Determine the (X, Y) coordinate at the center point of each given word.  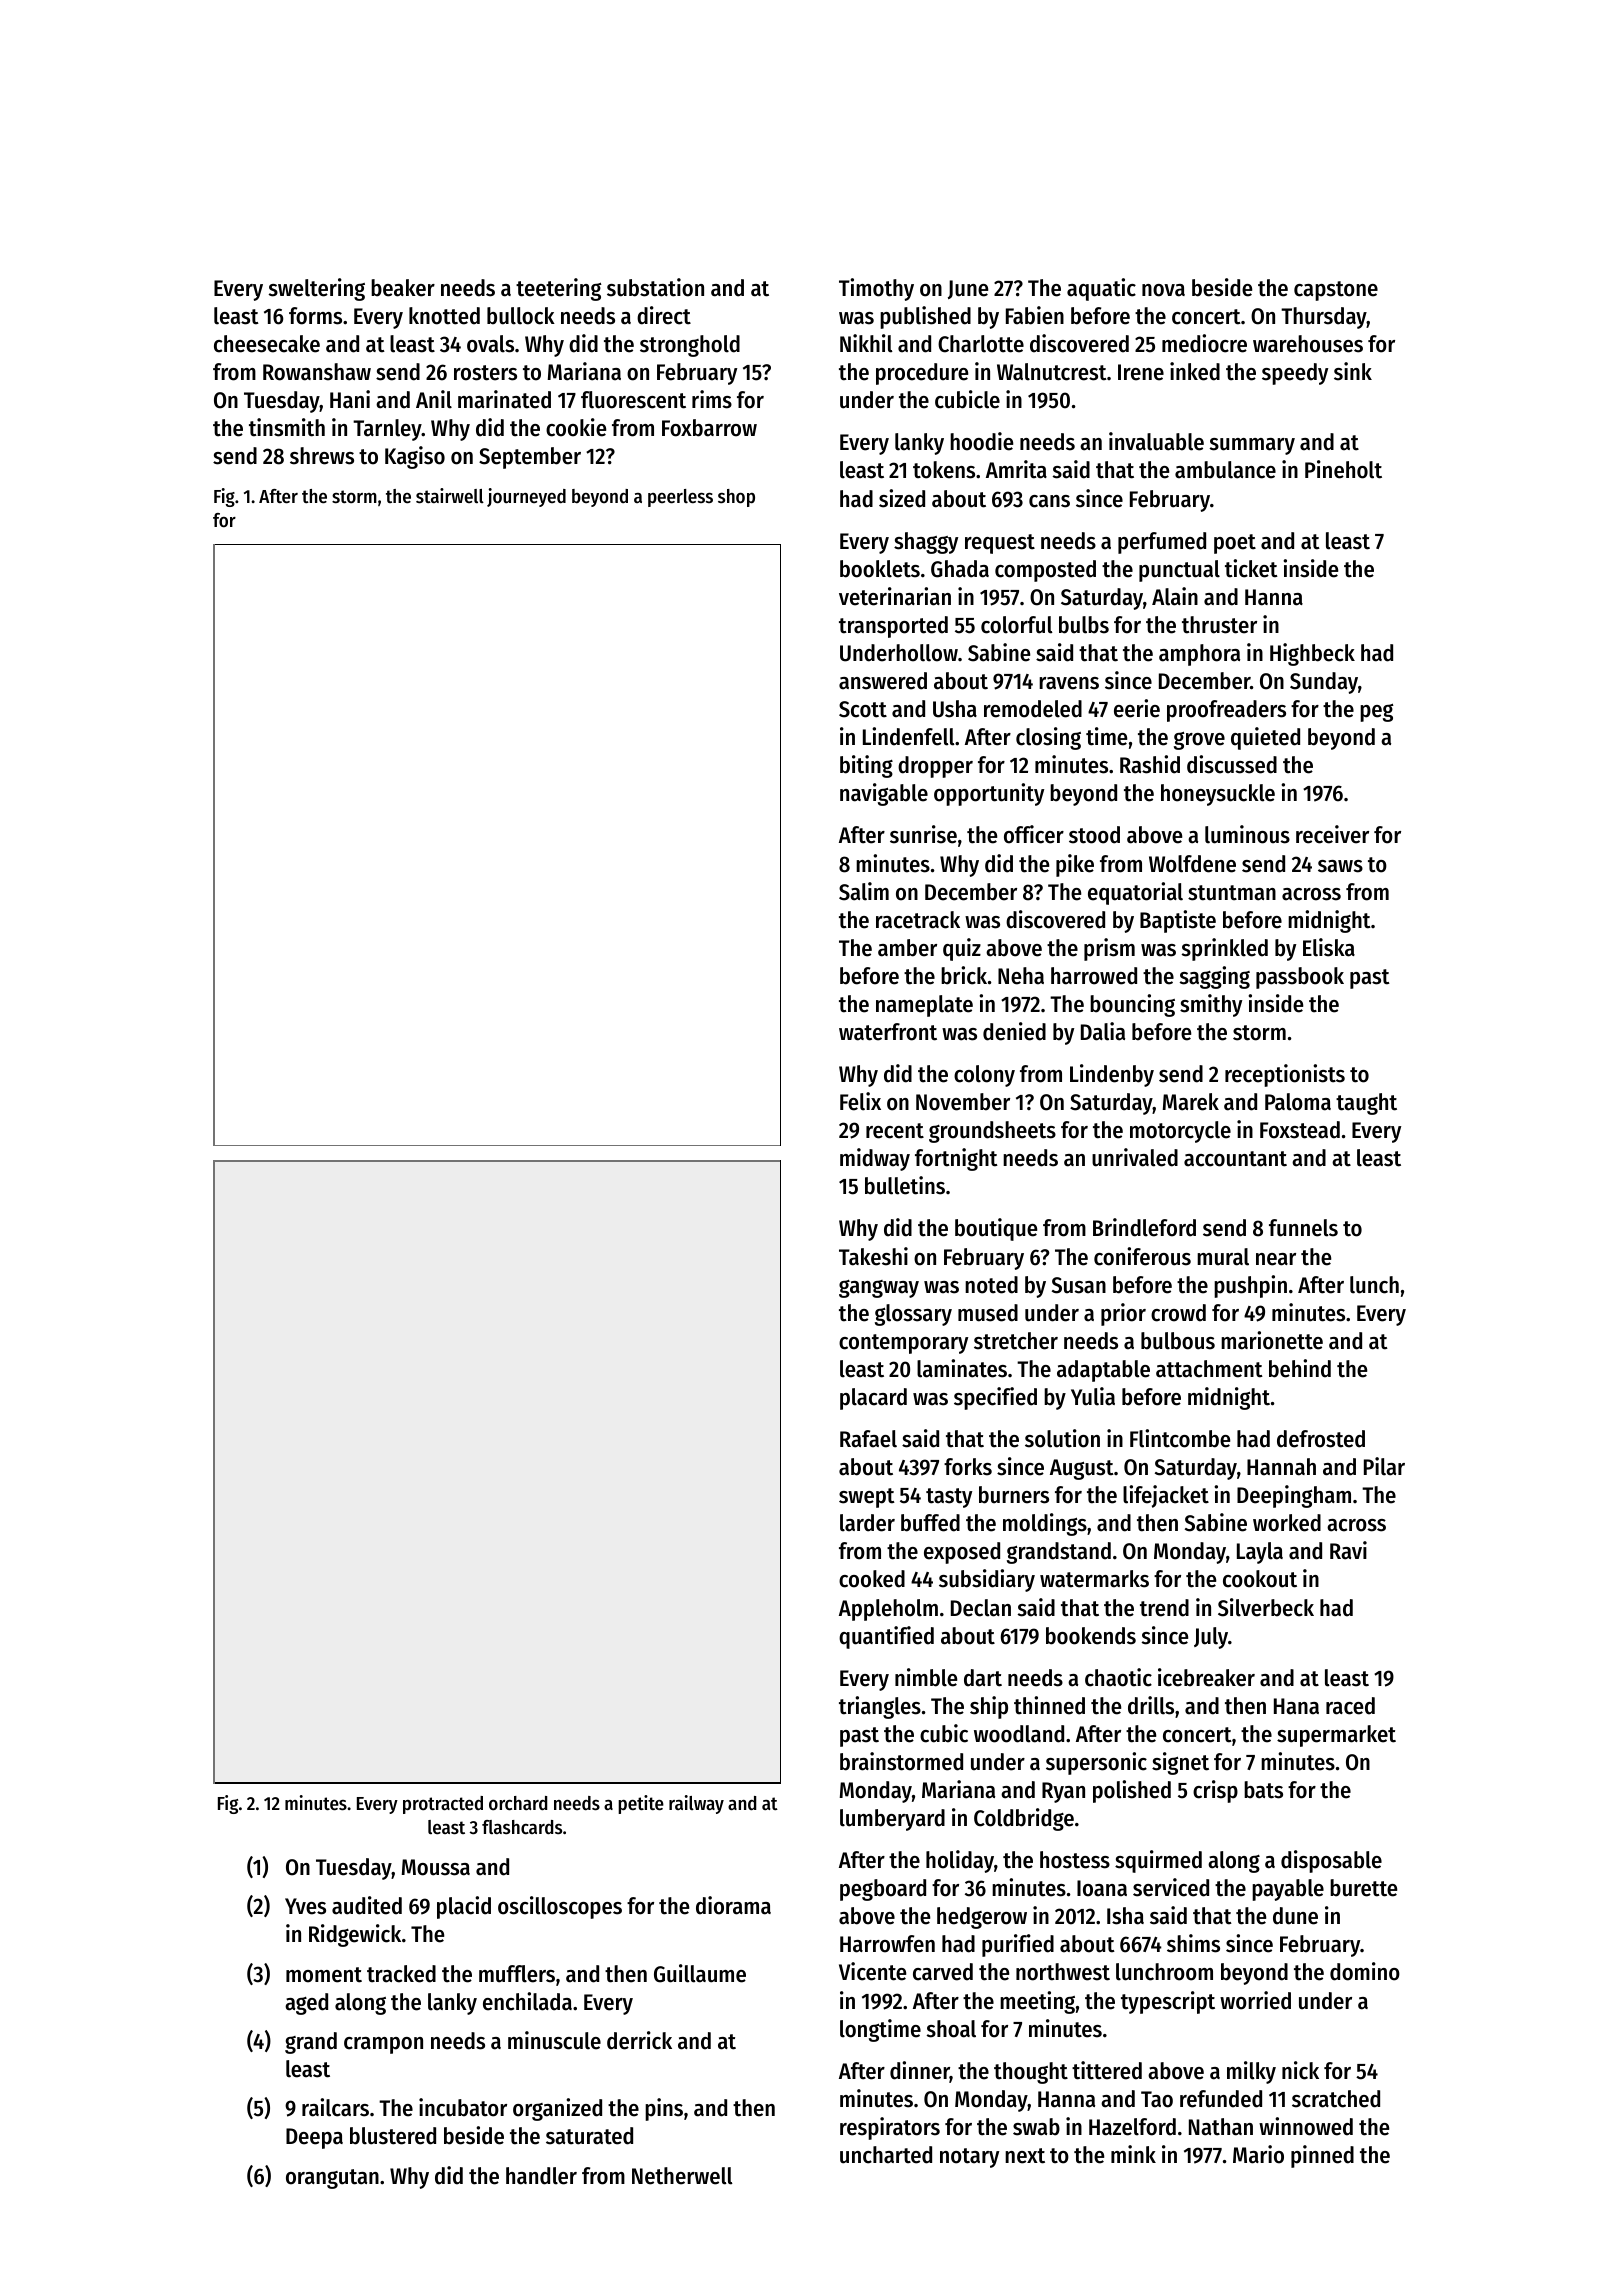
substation (655, 287)
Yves (305, 1906)
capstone (1336, 291)
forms (315, 316)
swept (867, 1498)
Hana (1296, 1706)
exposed (962, 1553)
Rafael (868, 1439)
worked (1287, 1523)
